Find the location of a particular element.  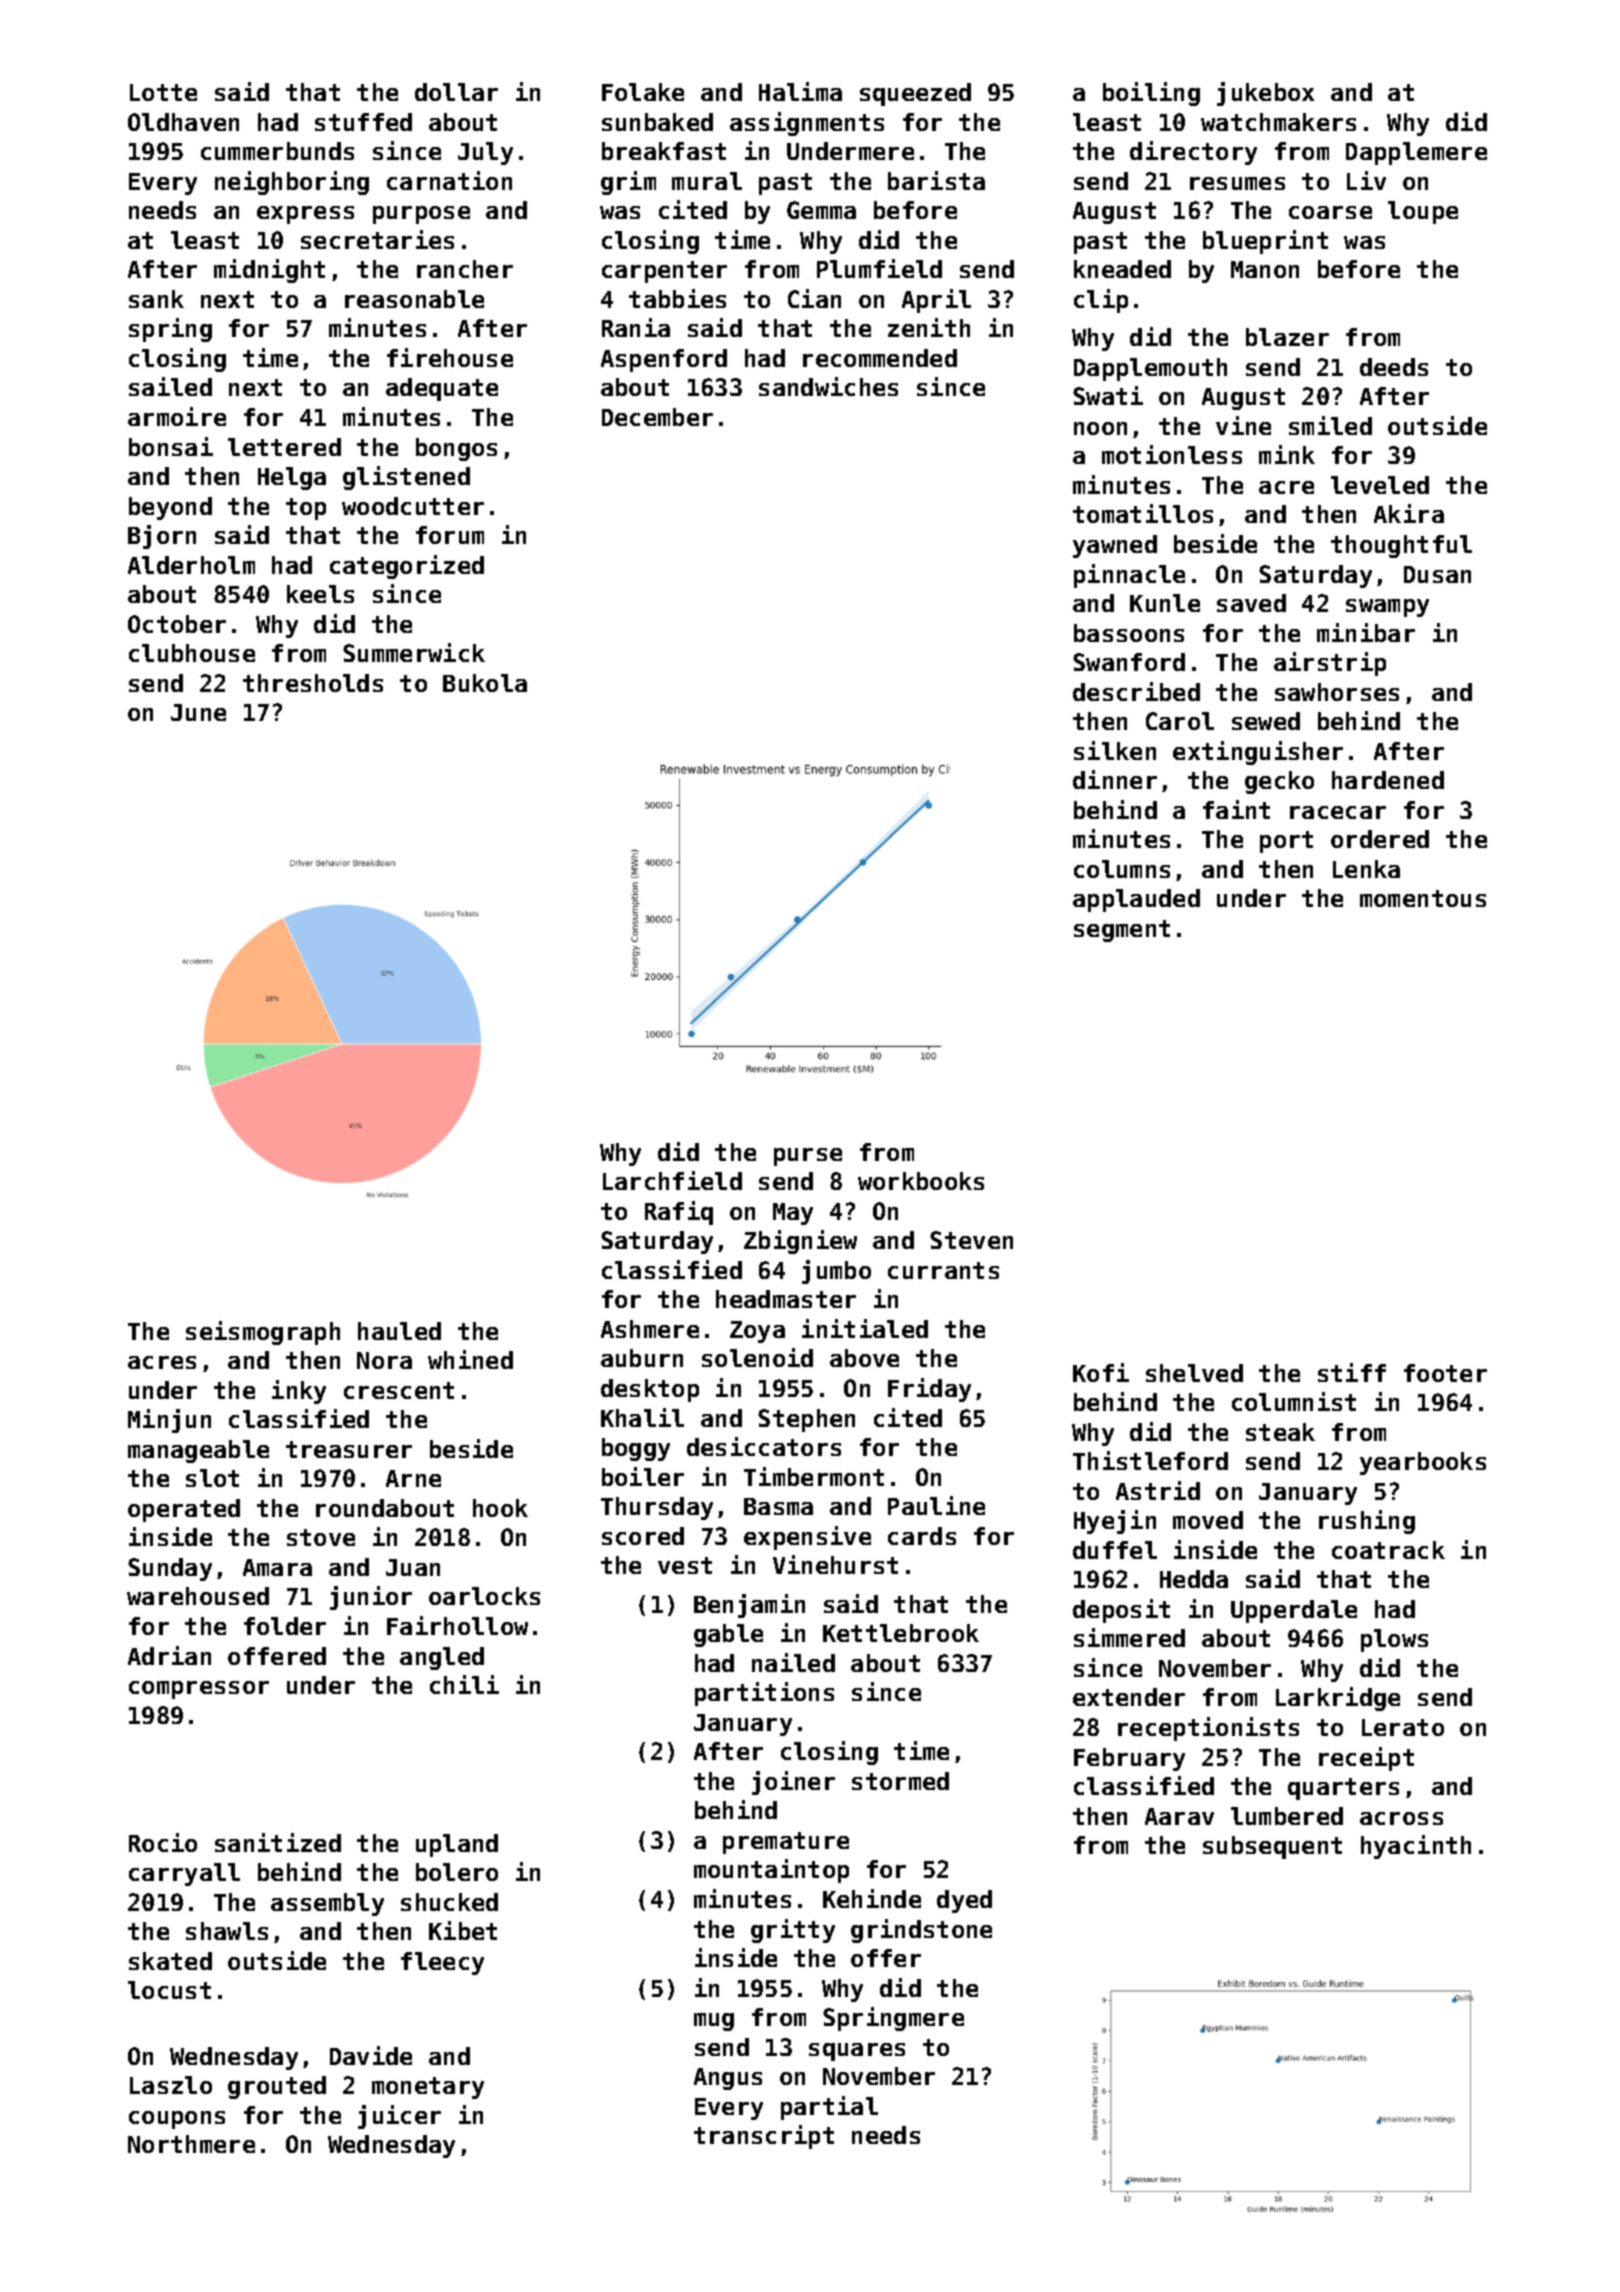

jukebox is located at coordinates (1265, 94).
